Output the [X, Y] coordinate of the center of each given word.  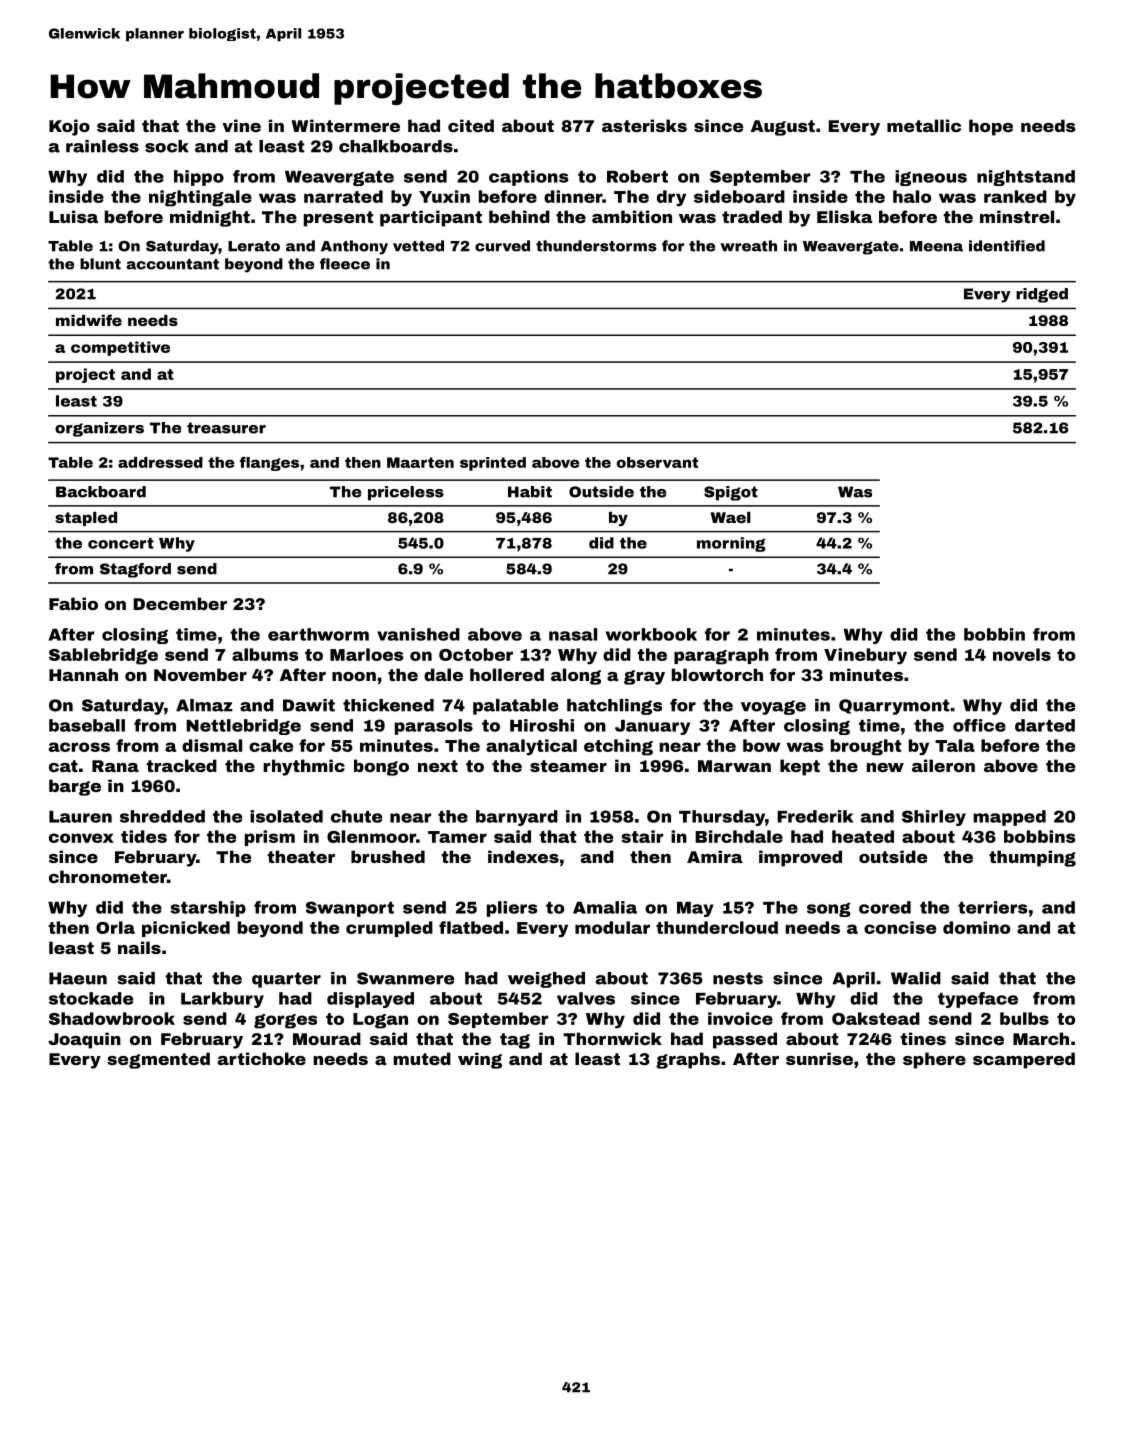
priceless [406, 493]
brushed [388, 856]
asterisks [644, 125]
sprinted [493, 464]
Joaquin [84, 1040]
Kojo [69, 127]
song [829, 910]
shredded [162, 816]
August [783, 128]
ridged [1042, 295]
